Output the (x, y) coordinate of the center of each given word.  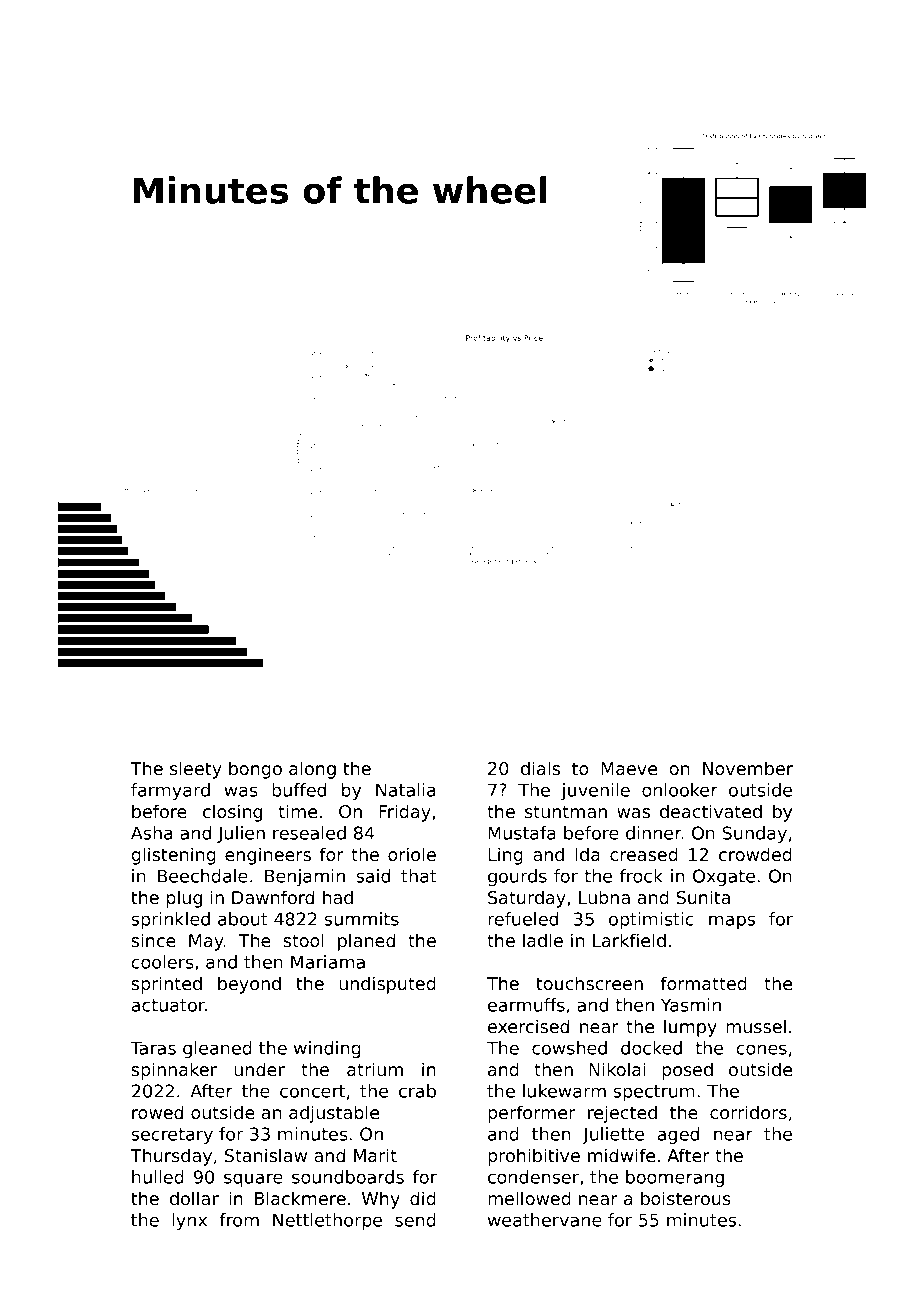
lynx (189, 1221)
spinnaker (174, 1071)
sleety (196, 770)
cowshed (569, 1048)
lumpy (690, 1028)
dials (540, 768)
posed (687, 1071)
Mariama (328, 962)
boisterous (686, 1198)
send (415, 1220)
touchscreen (589, 983)
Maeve (629, 768)
